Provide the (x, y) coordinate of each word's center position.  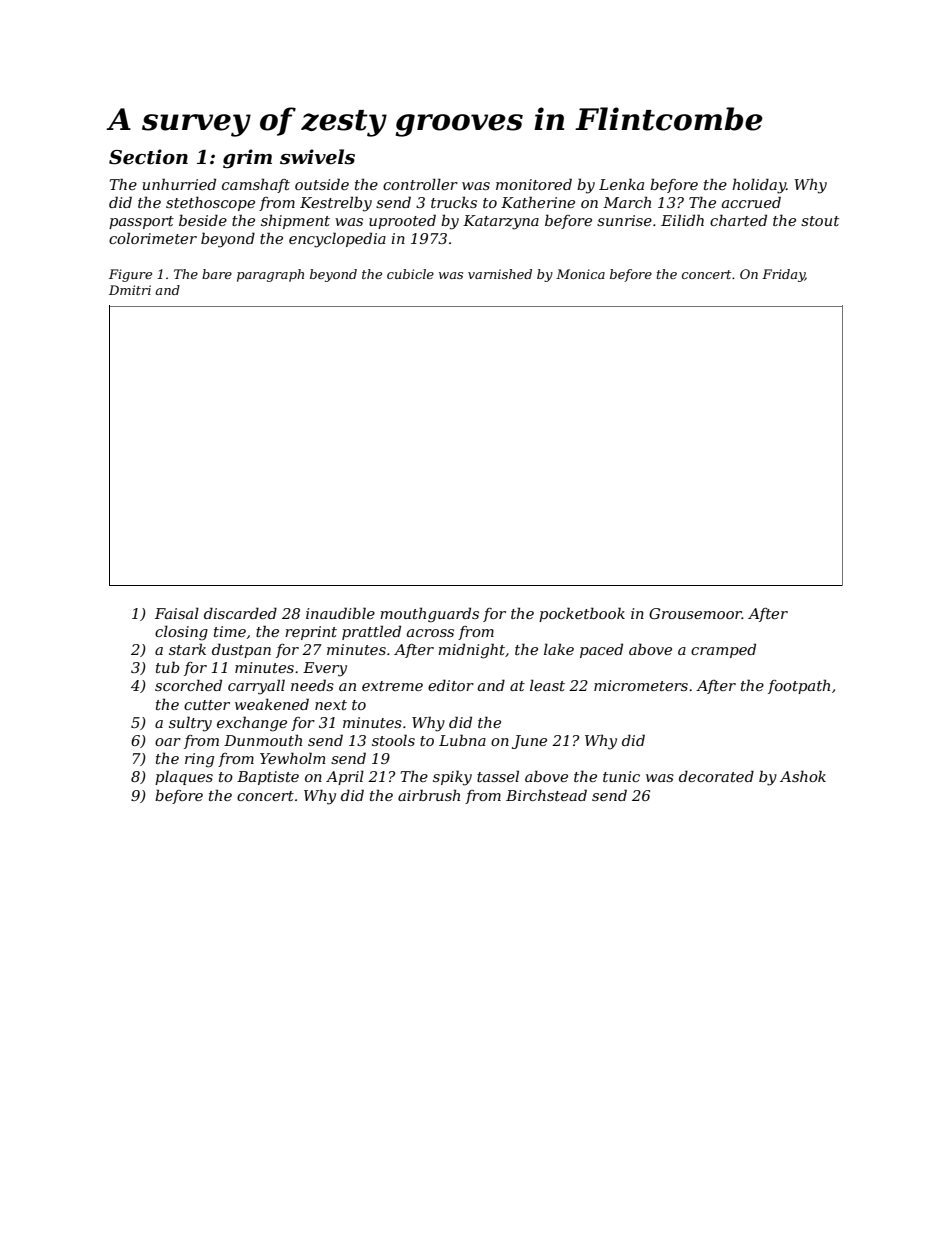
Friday (783, 275)
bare (217, 274)
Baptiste (268, 778)
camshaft (256, 185)
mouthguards (429, 615)
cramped (723, 650)
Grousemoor (695, 613)
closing (181, 633)
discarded (240, 613)
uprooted (402, 221)
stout (820, 221)
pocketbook (582, 614)
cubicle (410, 274)
